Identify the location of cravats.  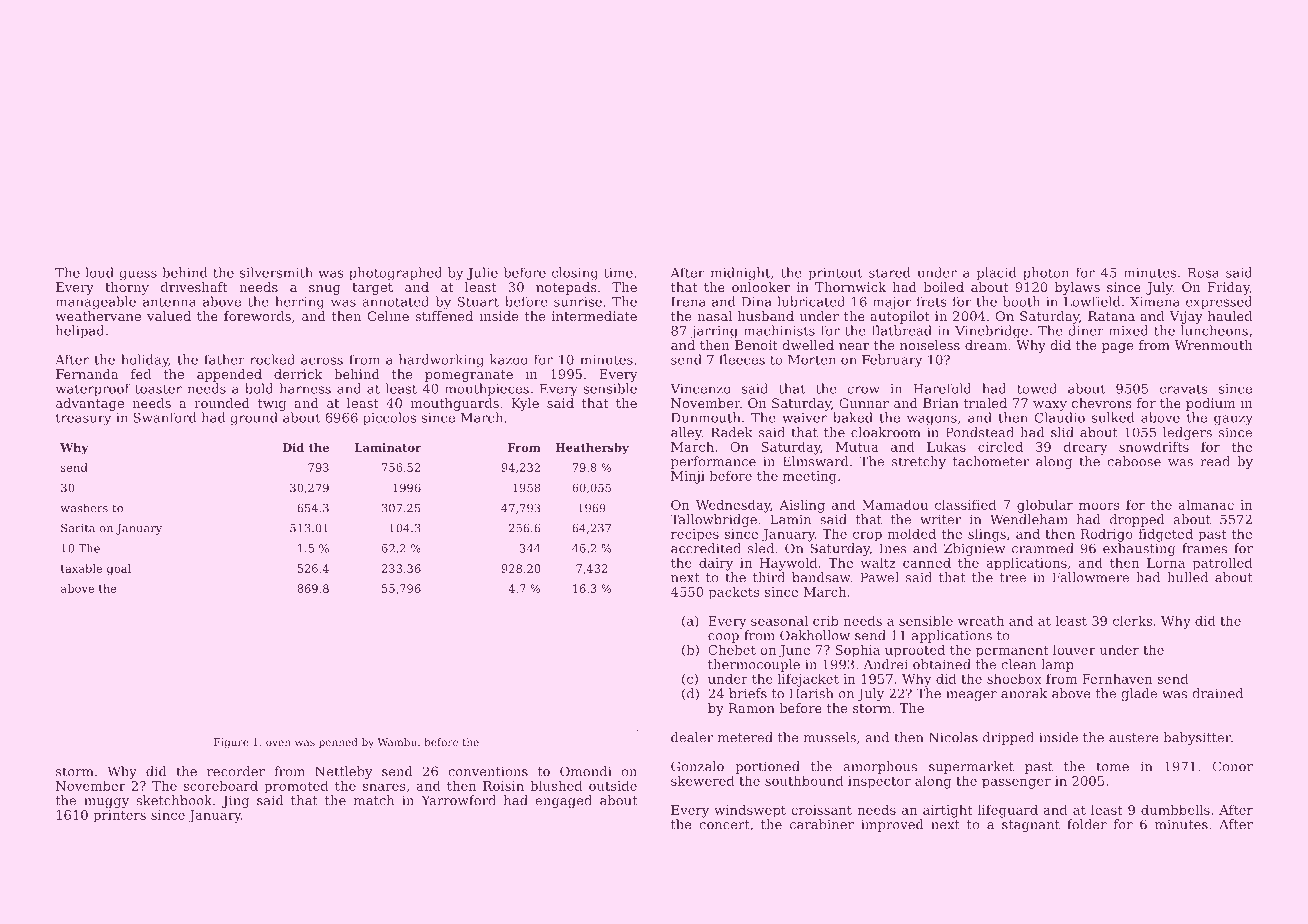
(1184, 389).
